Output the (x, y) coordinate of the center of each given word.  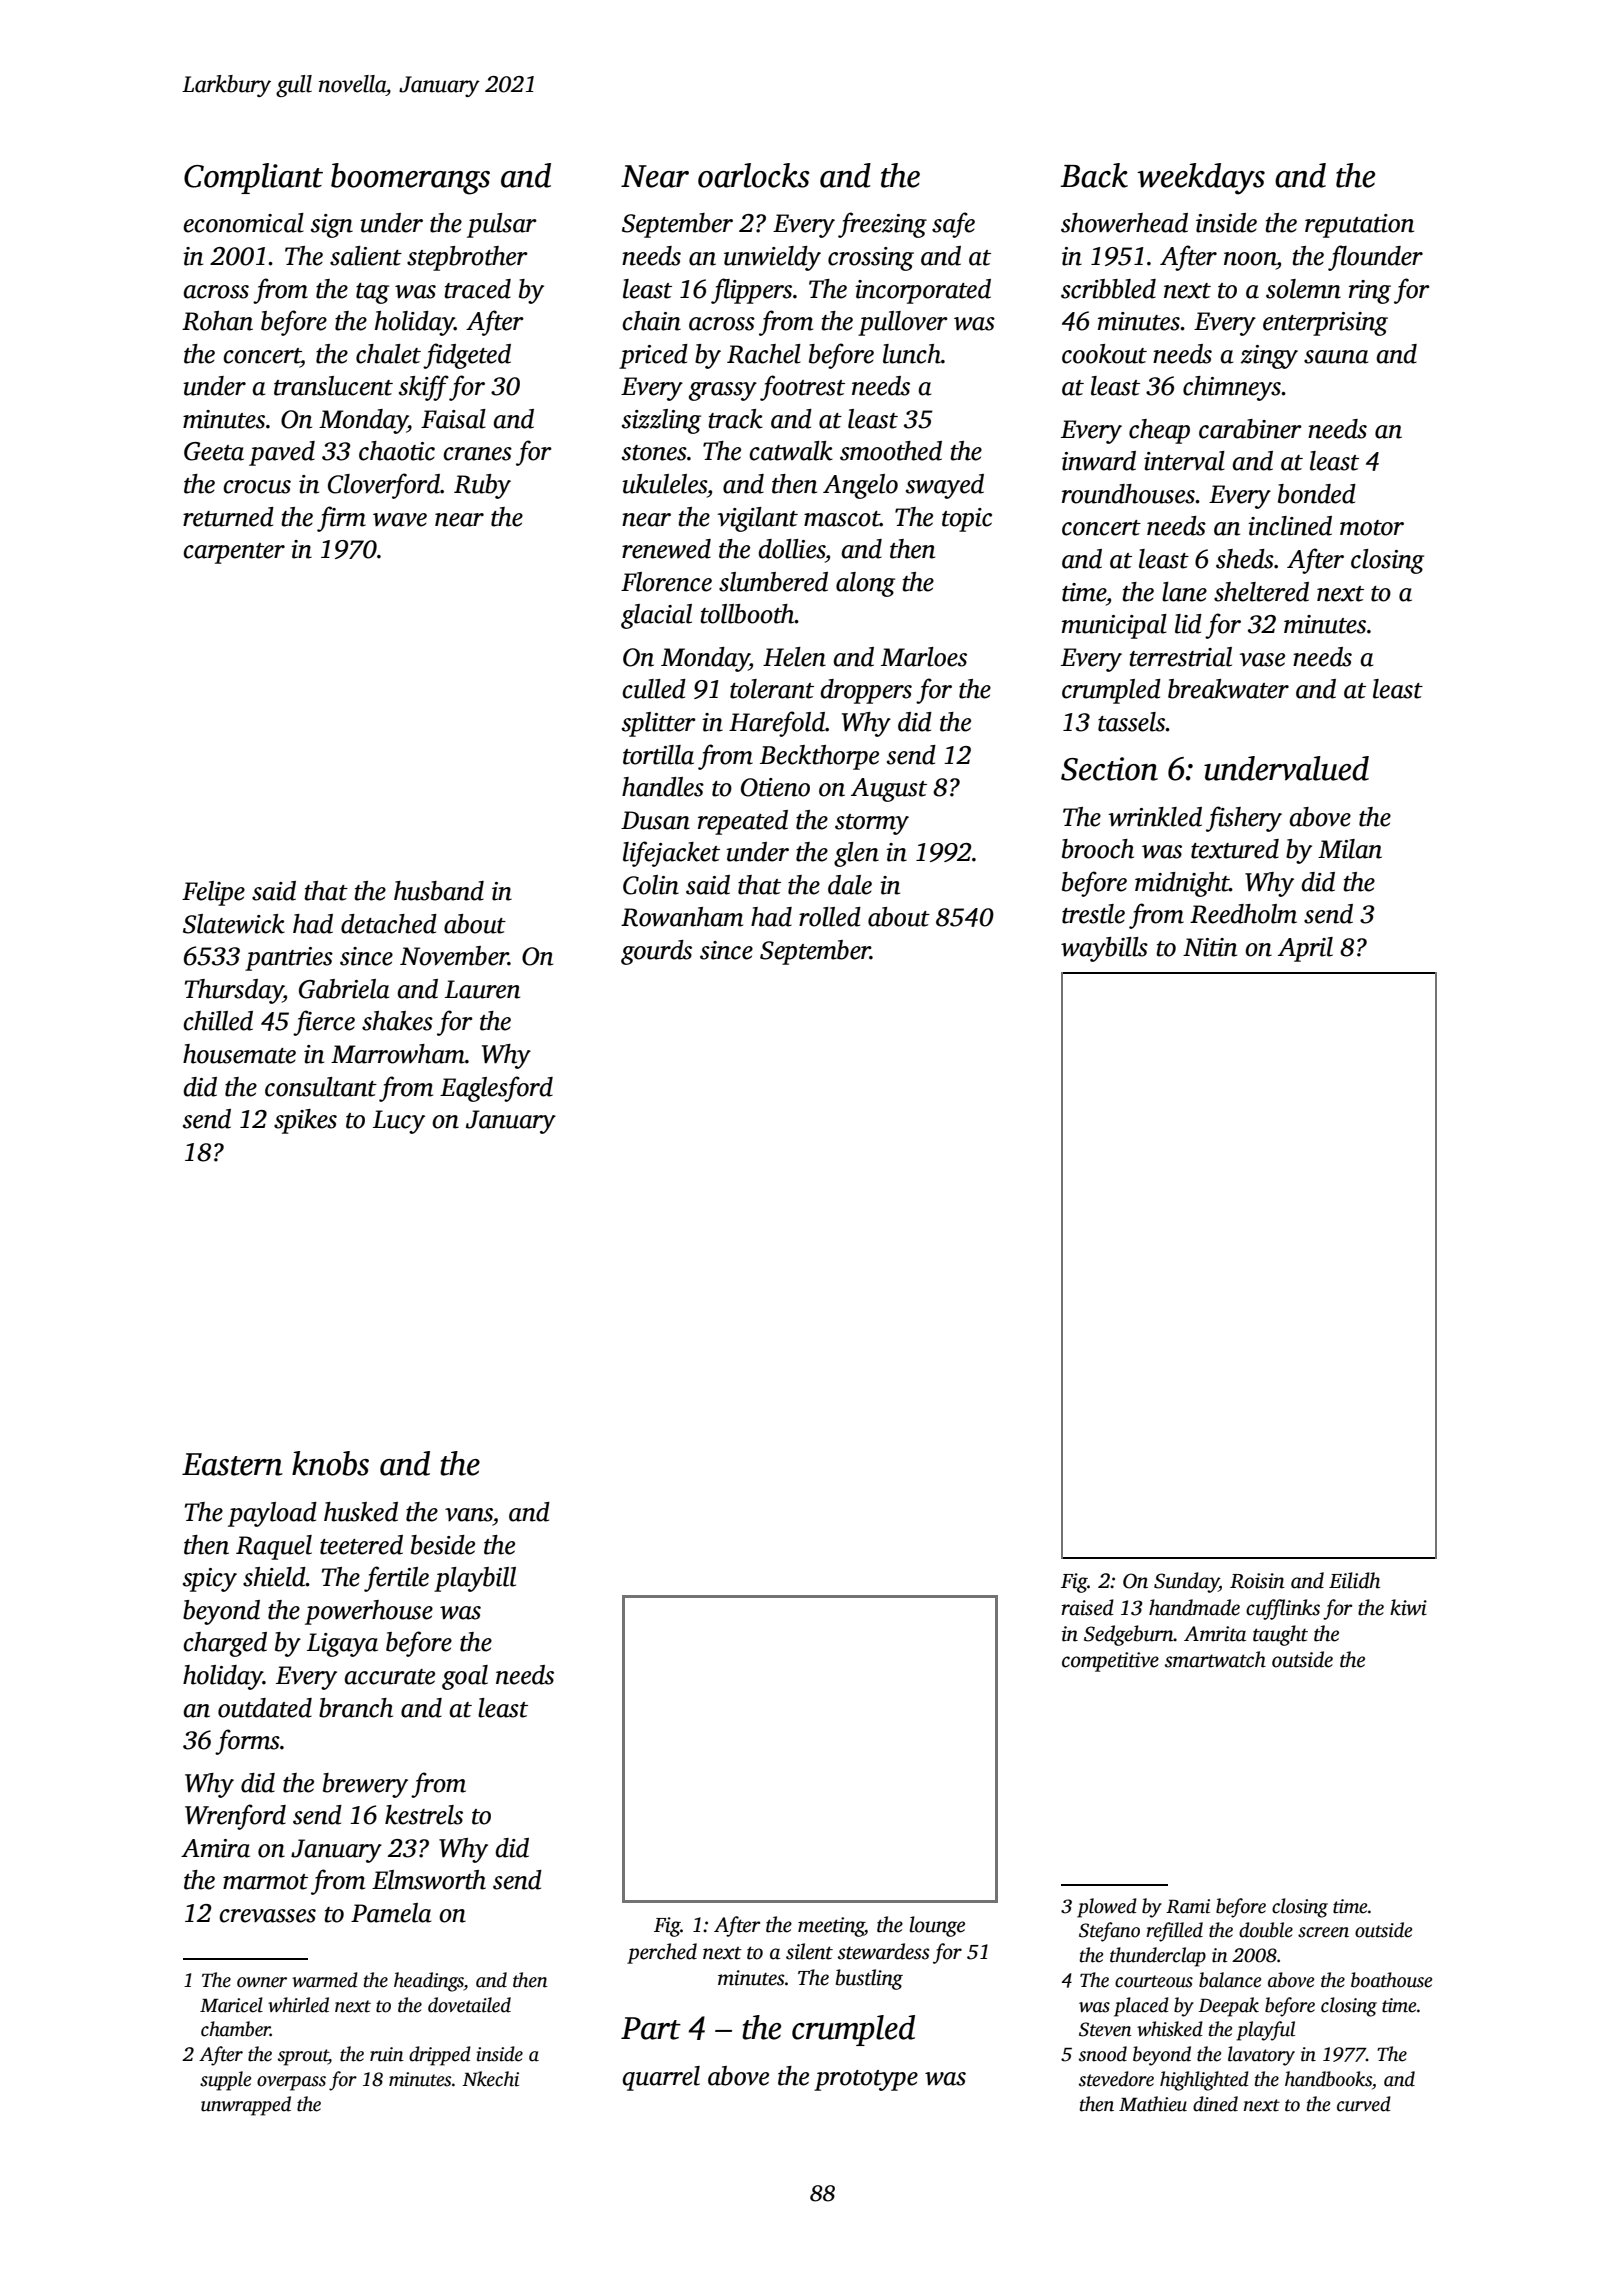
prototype (866, 2080)
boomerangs (410, 179)
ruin (387, 2054)
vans (469, 1515)
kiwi (1408, 1607)
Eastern (232, 1464)
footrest (802, 388)
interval (1184, 461)
